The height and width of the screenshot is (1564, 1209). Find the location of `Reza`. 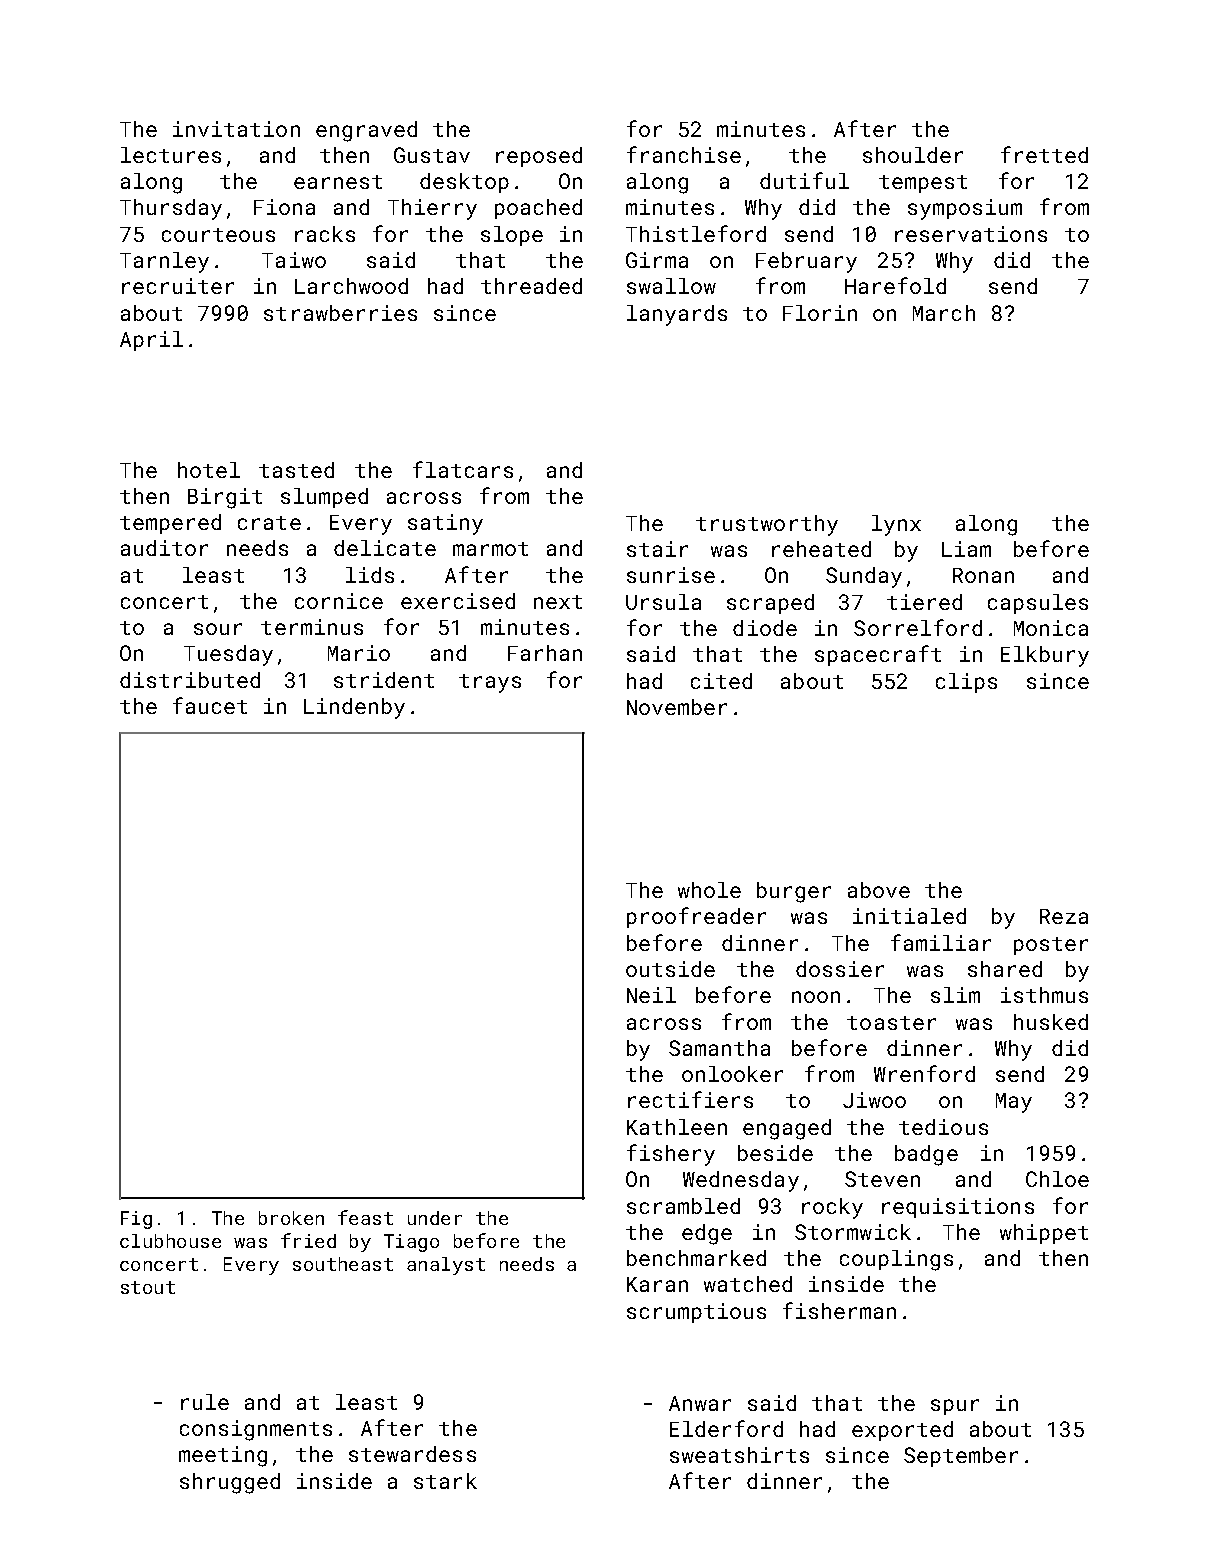

Reza is located at coordinates (1064, 916).
